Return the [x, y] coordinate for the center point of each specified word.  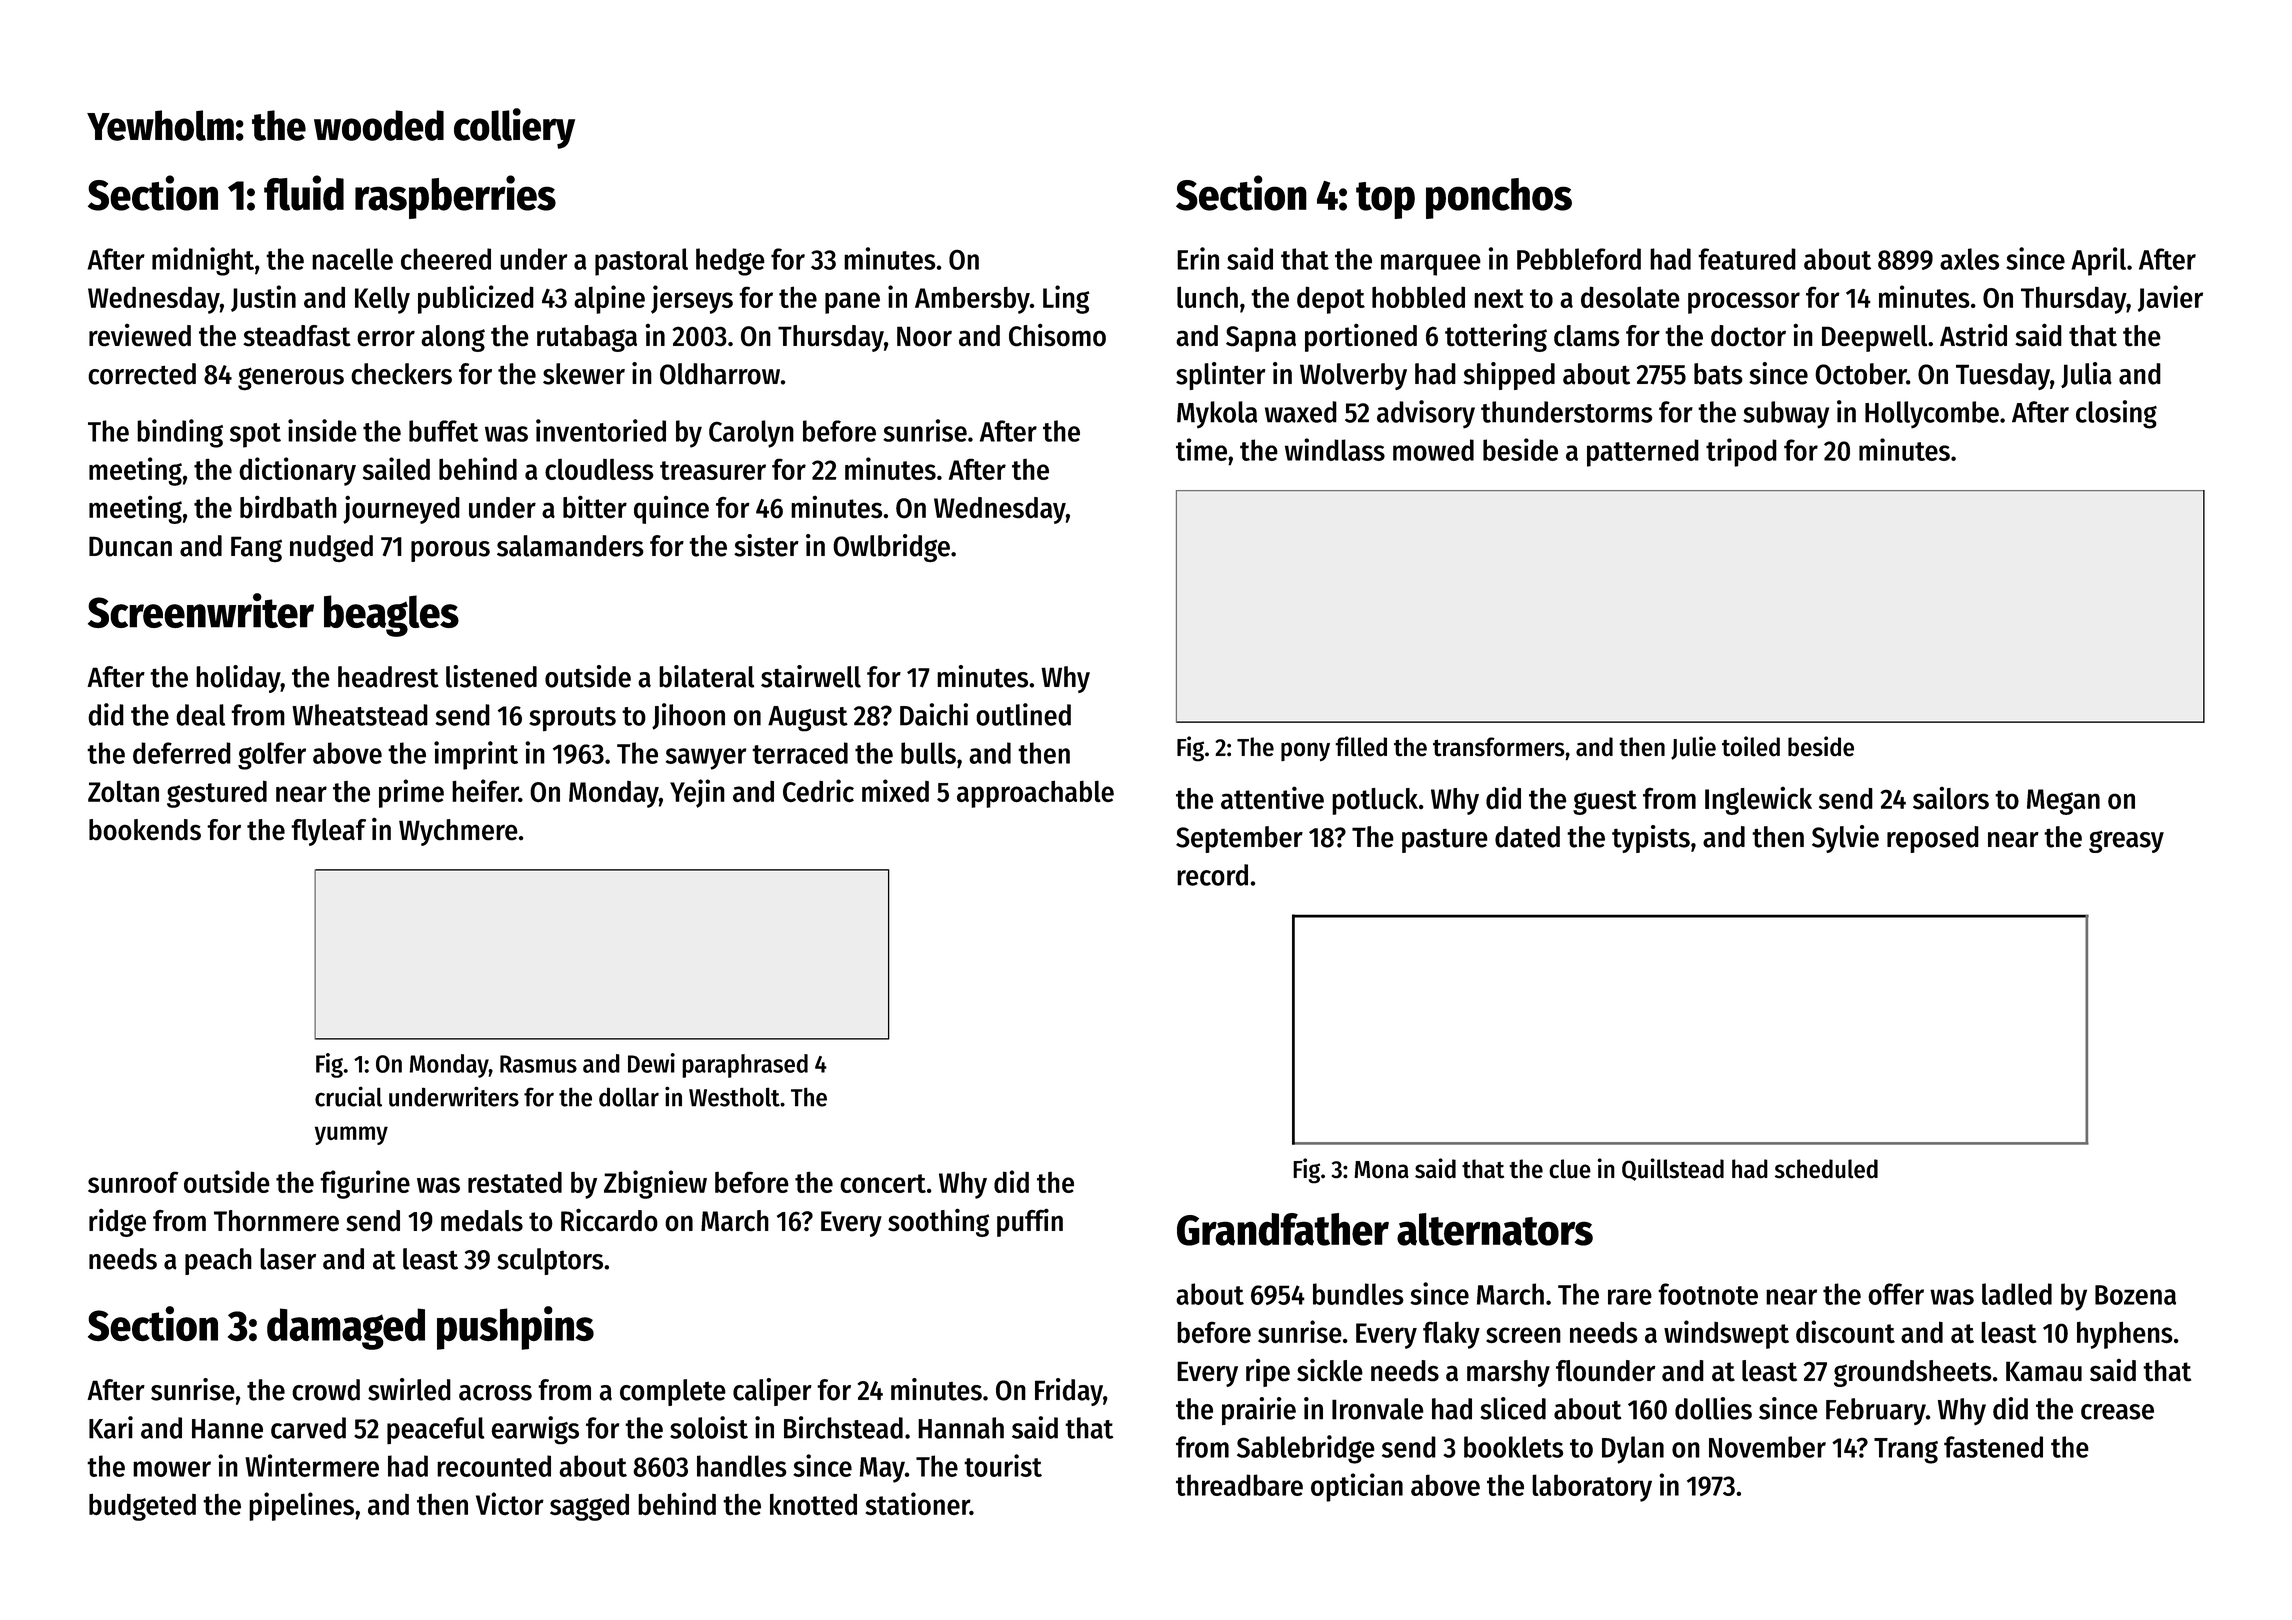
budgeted [142, 1507]
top [1385, 200]
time [1201, 449]
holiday [238, 679]
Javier [2170, 298]
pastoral [641, 262]
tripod [1741, 452]
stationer [918, 1504]
